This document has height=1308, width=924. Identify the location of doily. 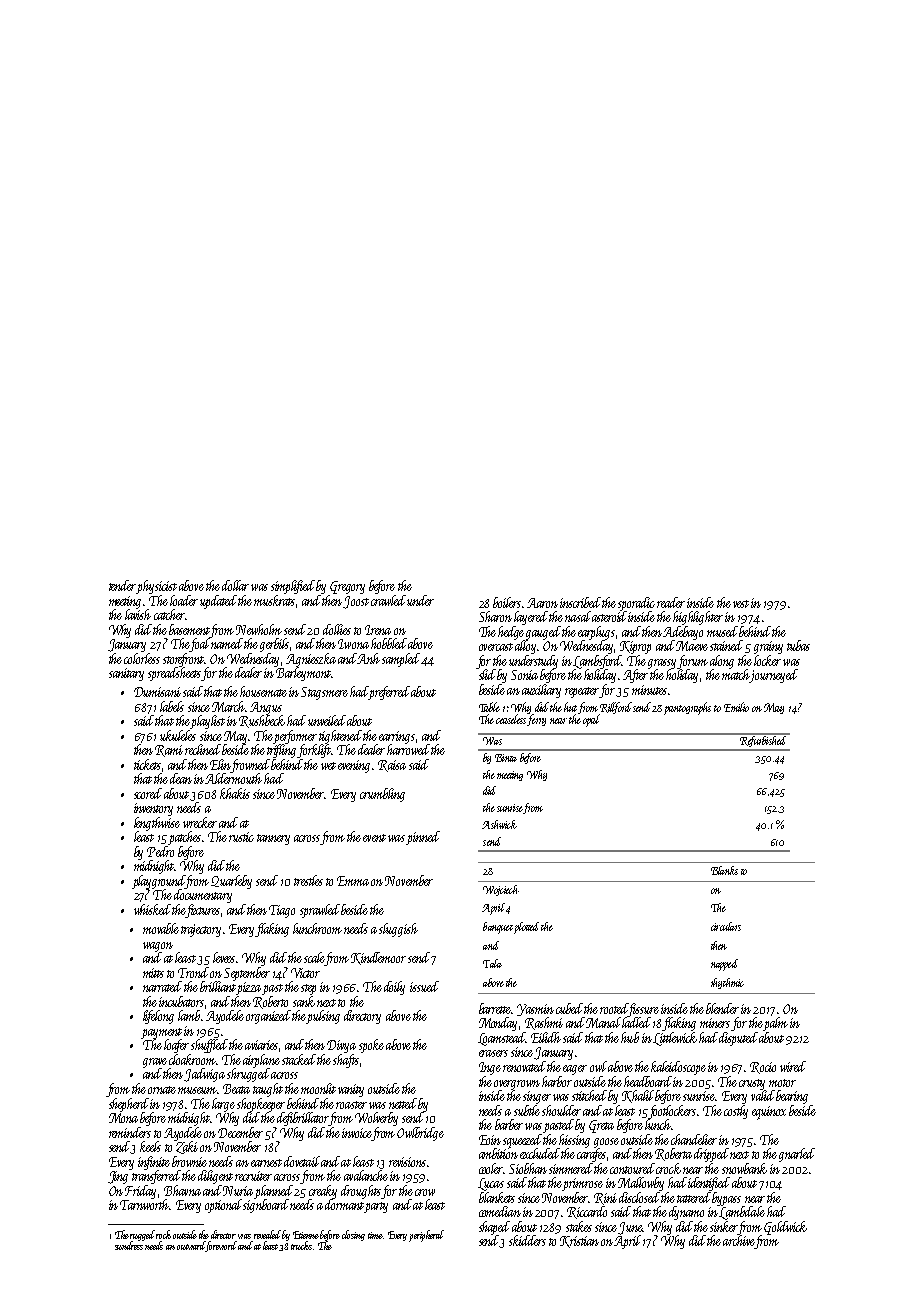
(394, 988).
